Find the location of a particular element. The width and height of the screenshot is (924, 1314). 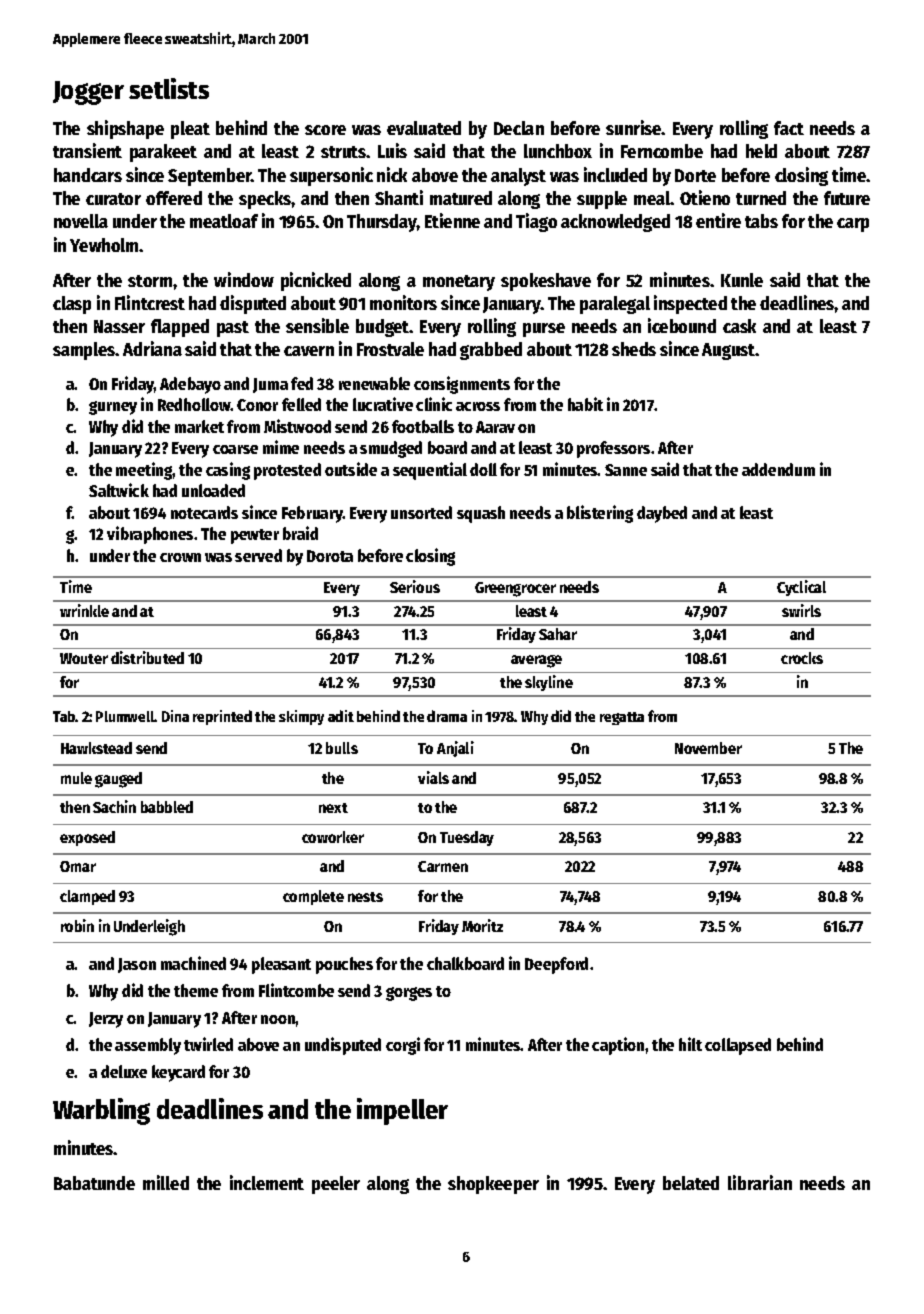

meal is located at coordinates (652, 198).
